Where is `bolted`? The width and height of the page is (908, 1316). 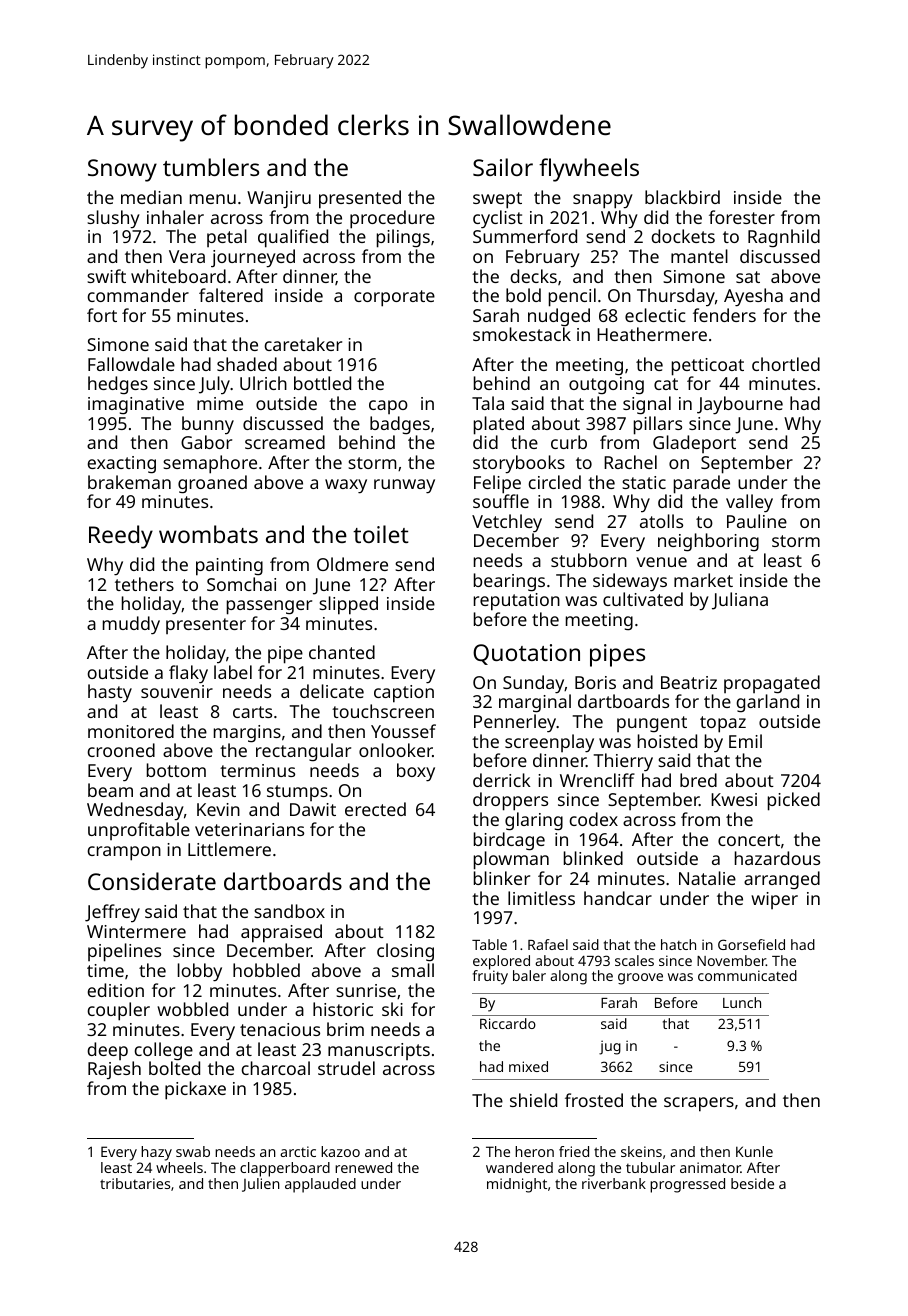
bolted is located at coordinates (174, 1068).
